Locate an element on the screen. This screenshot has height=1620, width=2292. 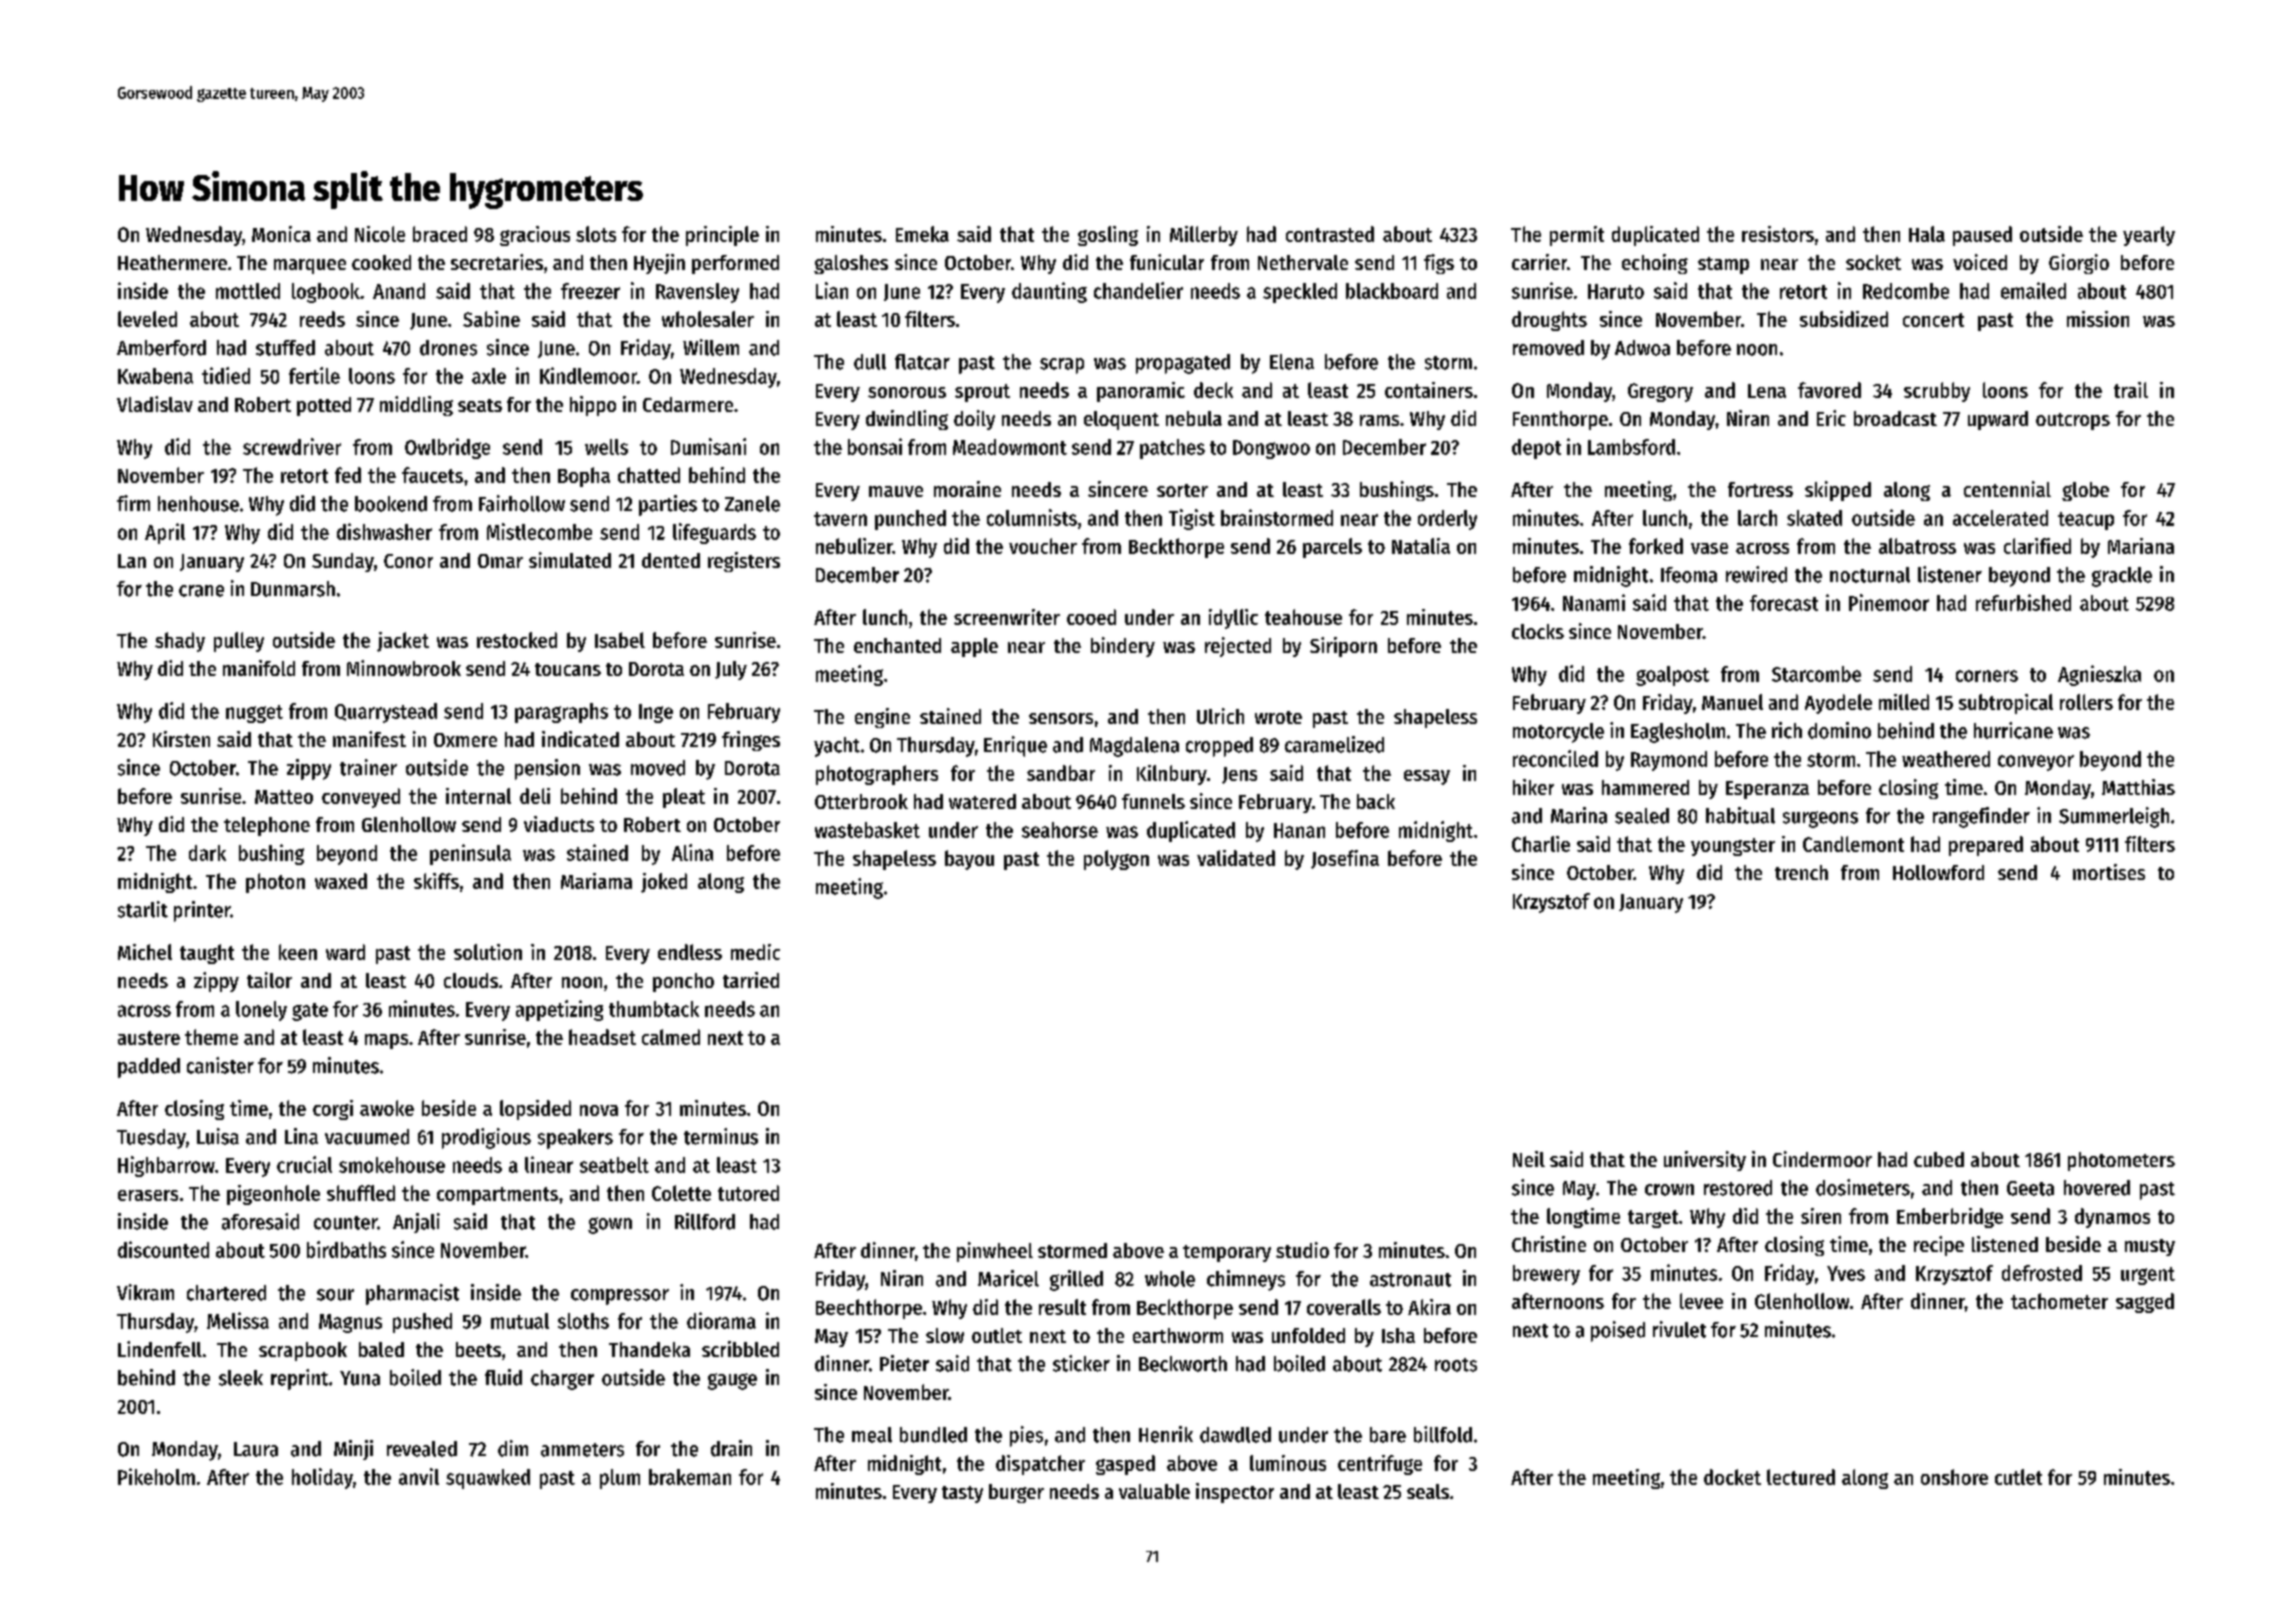
bindery is located at coordinates (1123, 647).
